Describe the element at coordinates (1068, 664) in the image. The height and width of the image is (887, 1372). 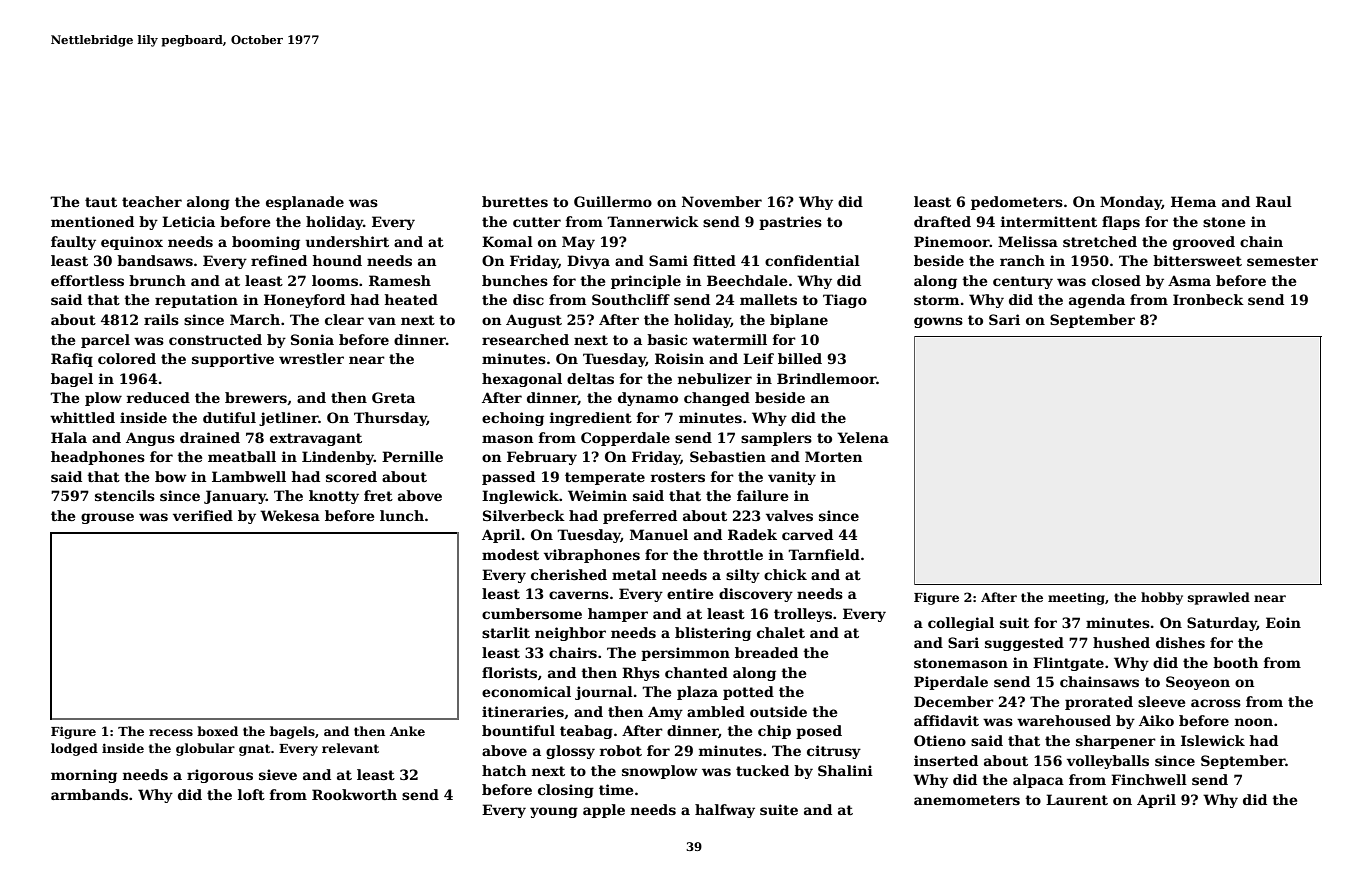
I see `Flintgate` at that location.
